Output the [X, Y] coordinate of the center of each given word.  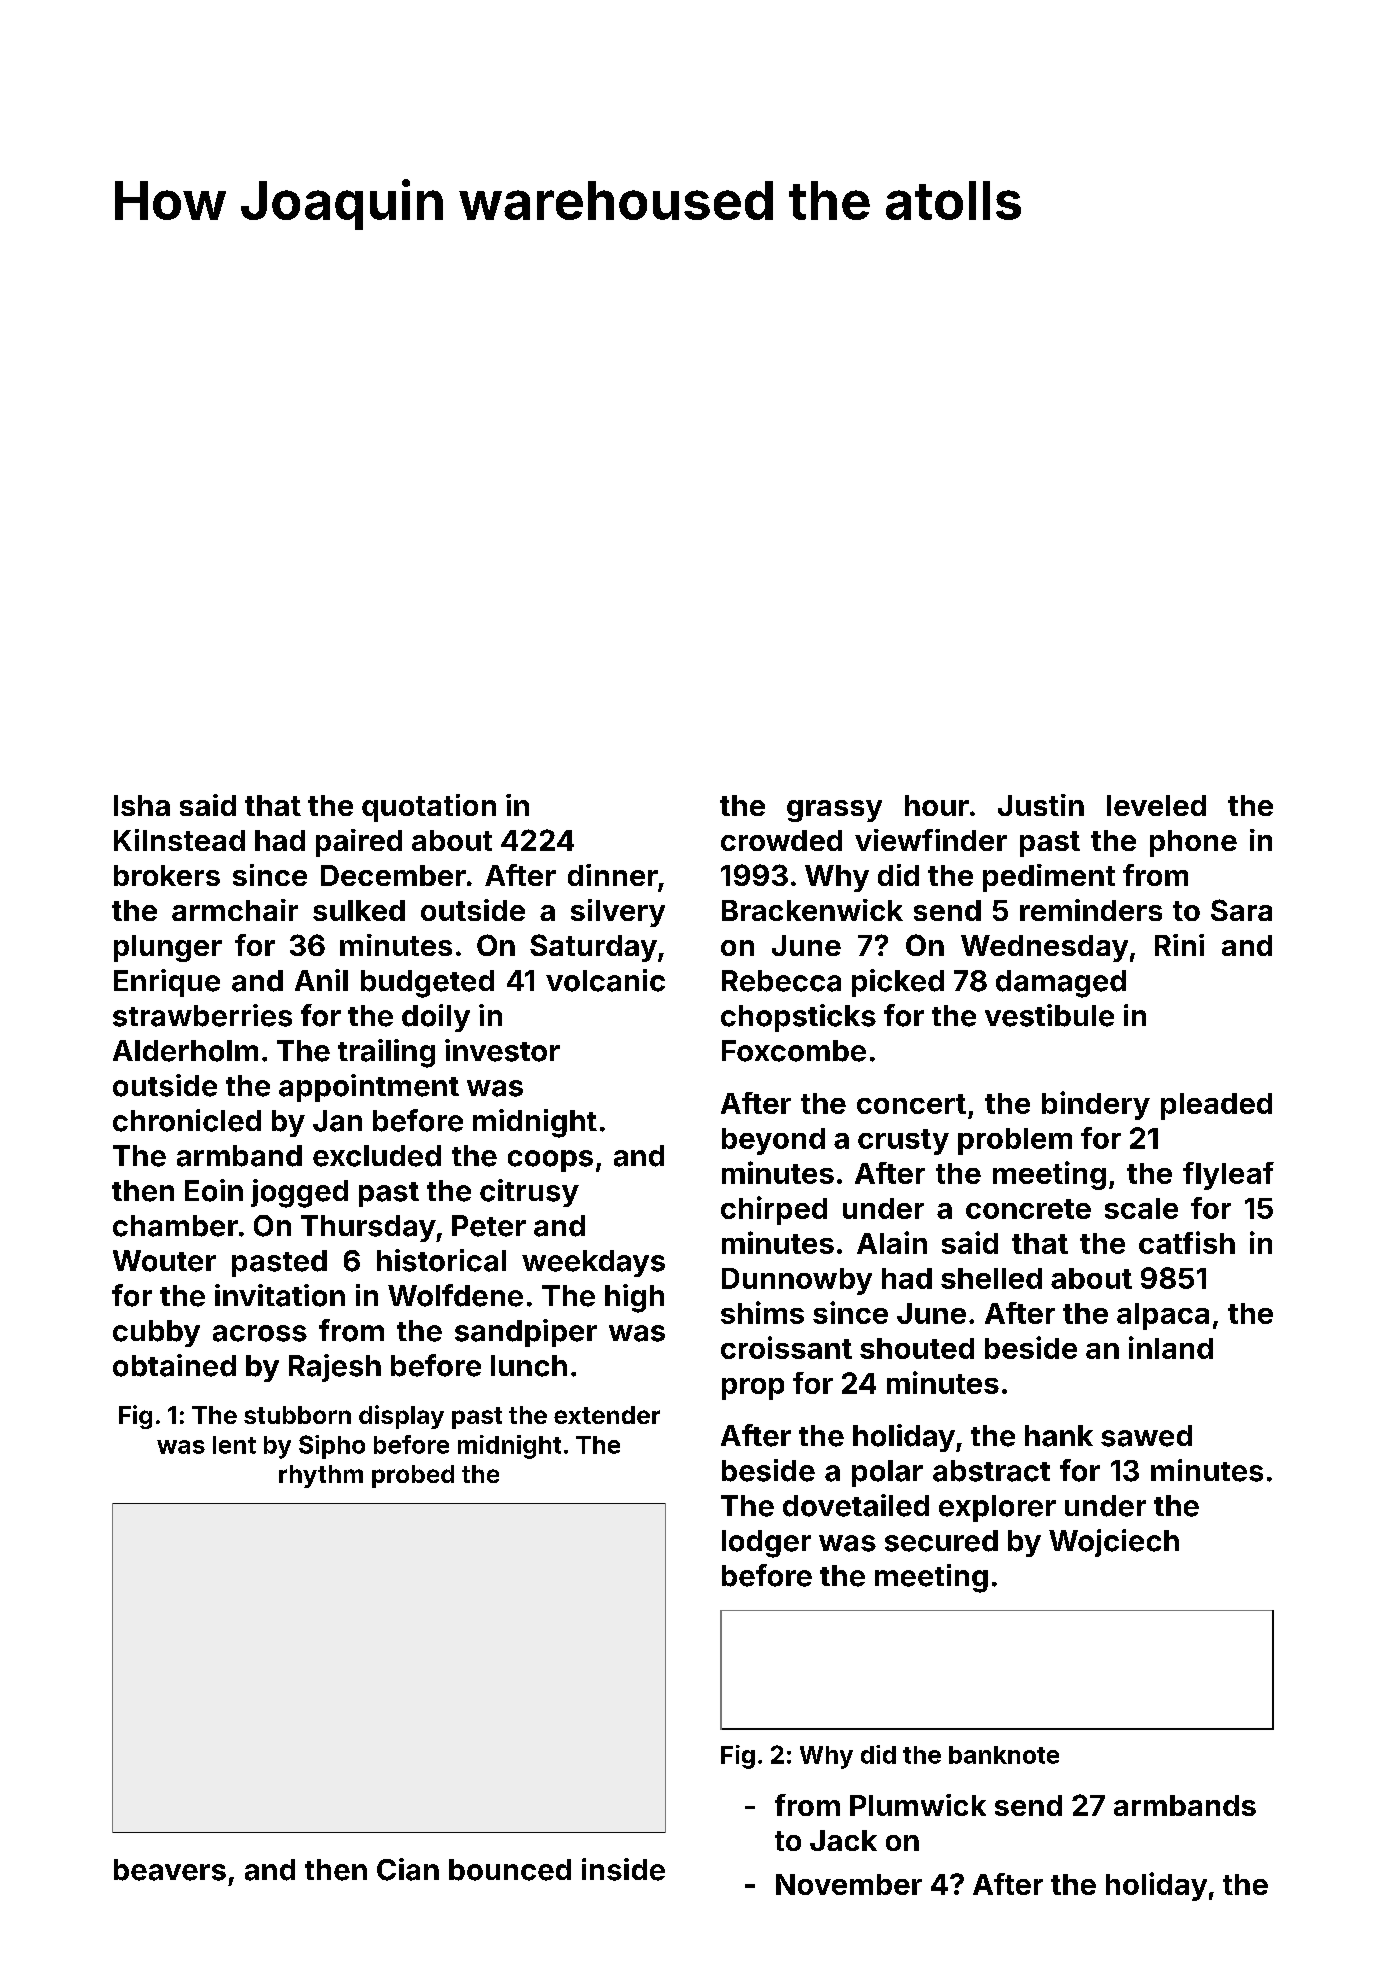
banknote [1004, 1755]
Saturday [593, 948]
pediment [1049, 878]
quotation [429, 808]
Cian [408, 1869]
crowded [781, 840]
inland [1171, 1347]
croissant [786, 1347]
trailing [386, 1053]
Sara [1241, 910]
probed [413, 1476]
